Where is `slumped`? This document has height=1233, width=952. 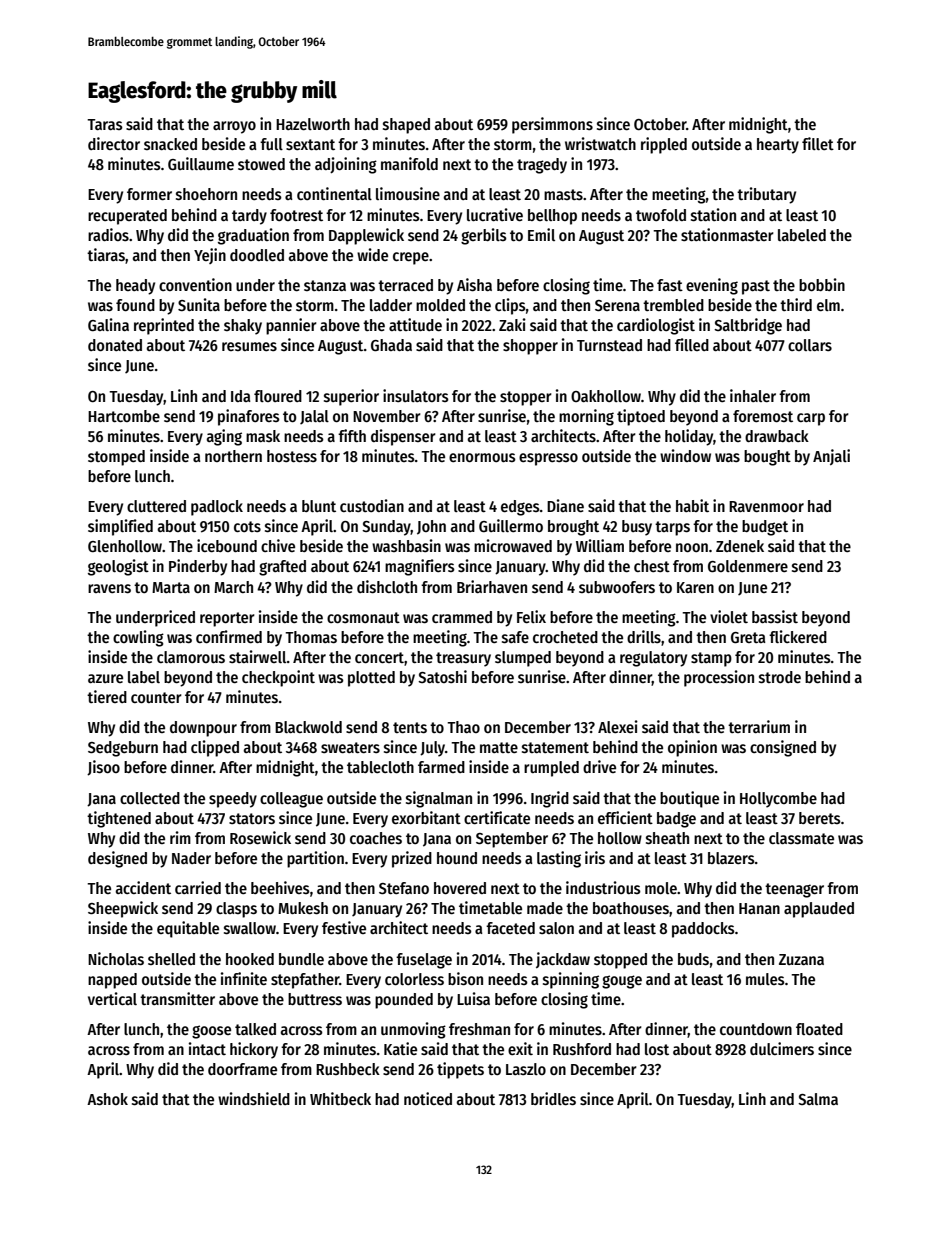 slumped is located at coordinates (523, 659).
